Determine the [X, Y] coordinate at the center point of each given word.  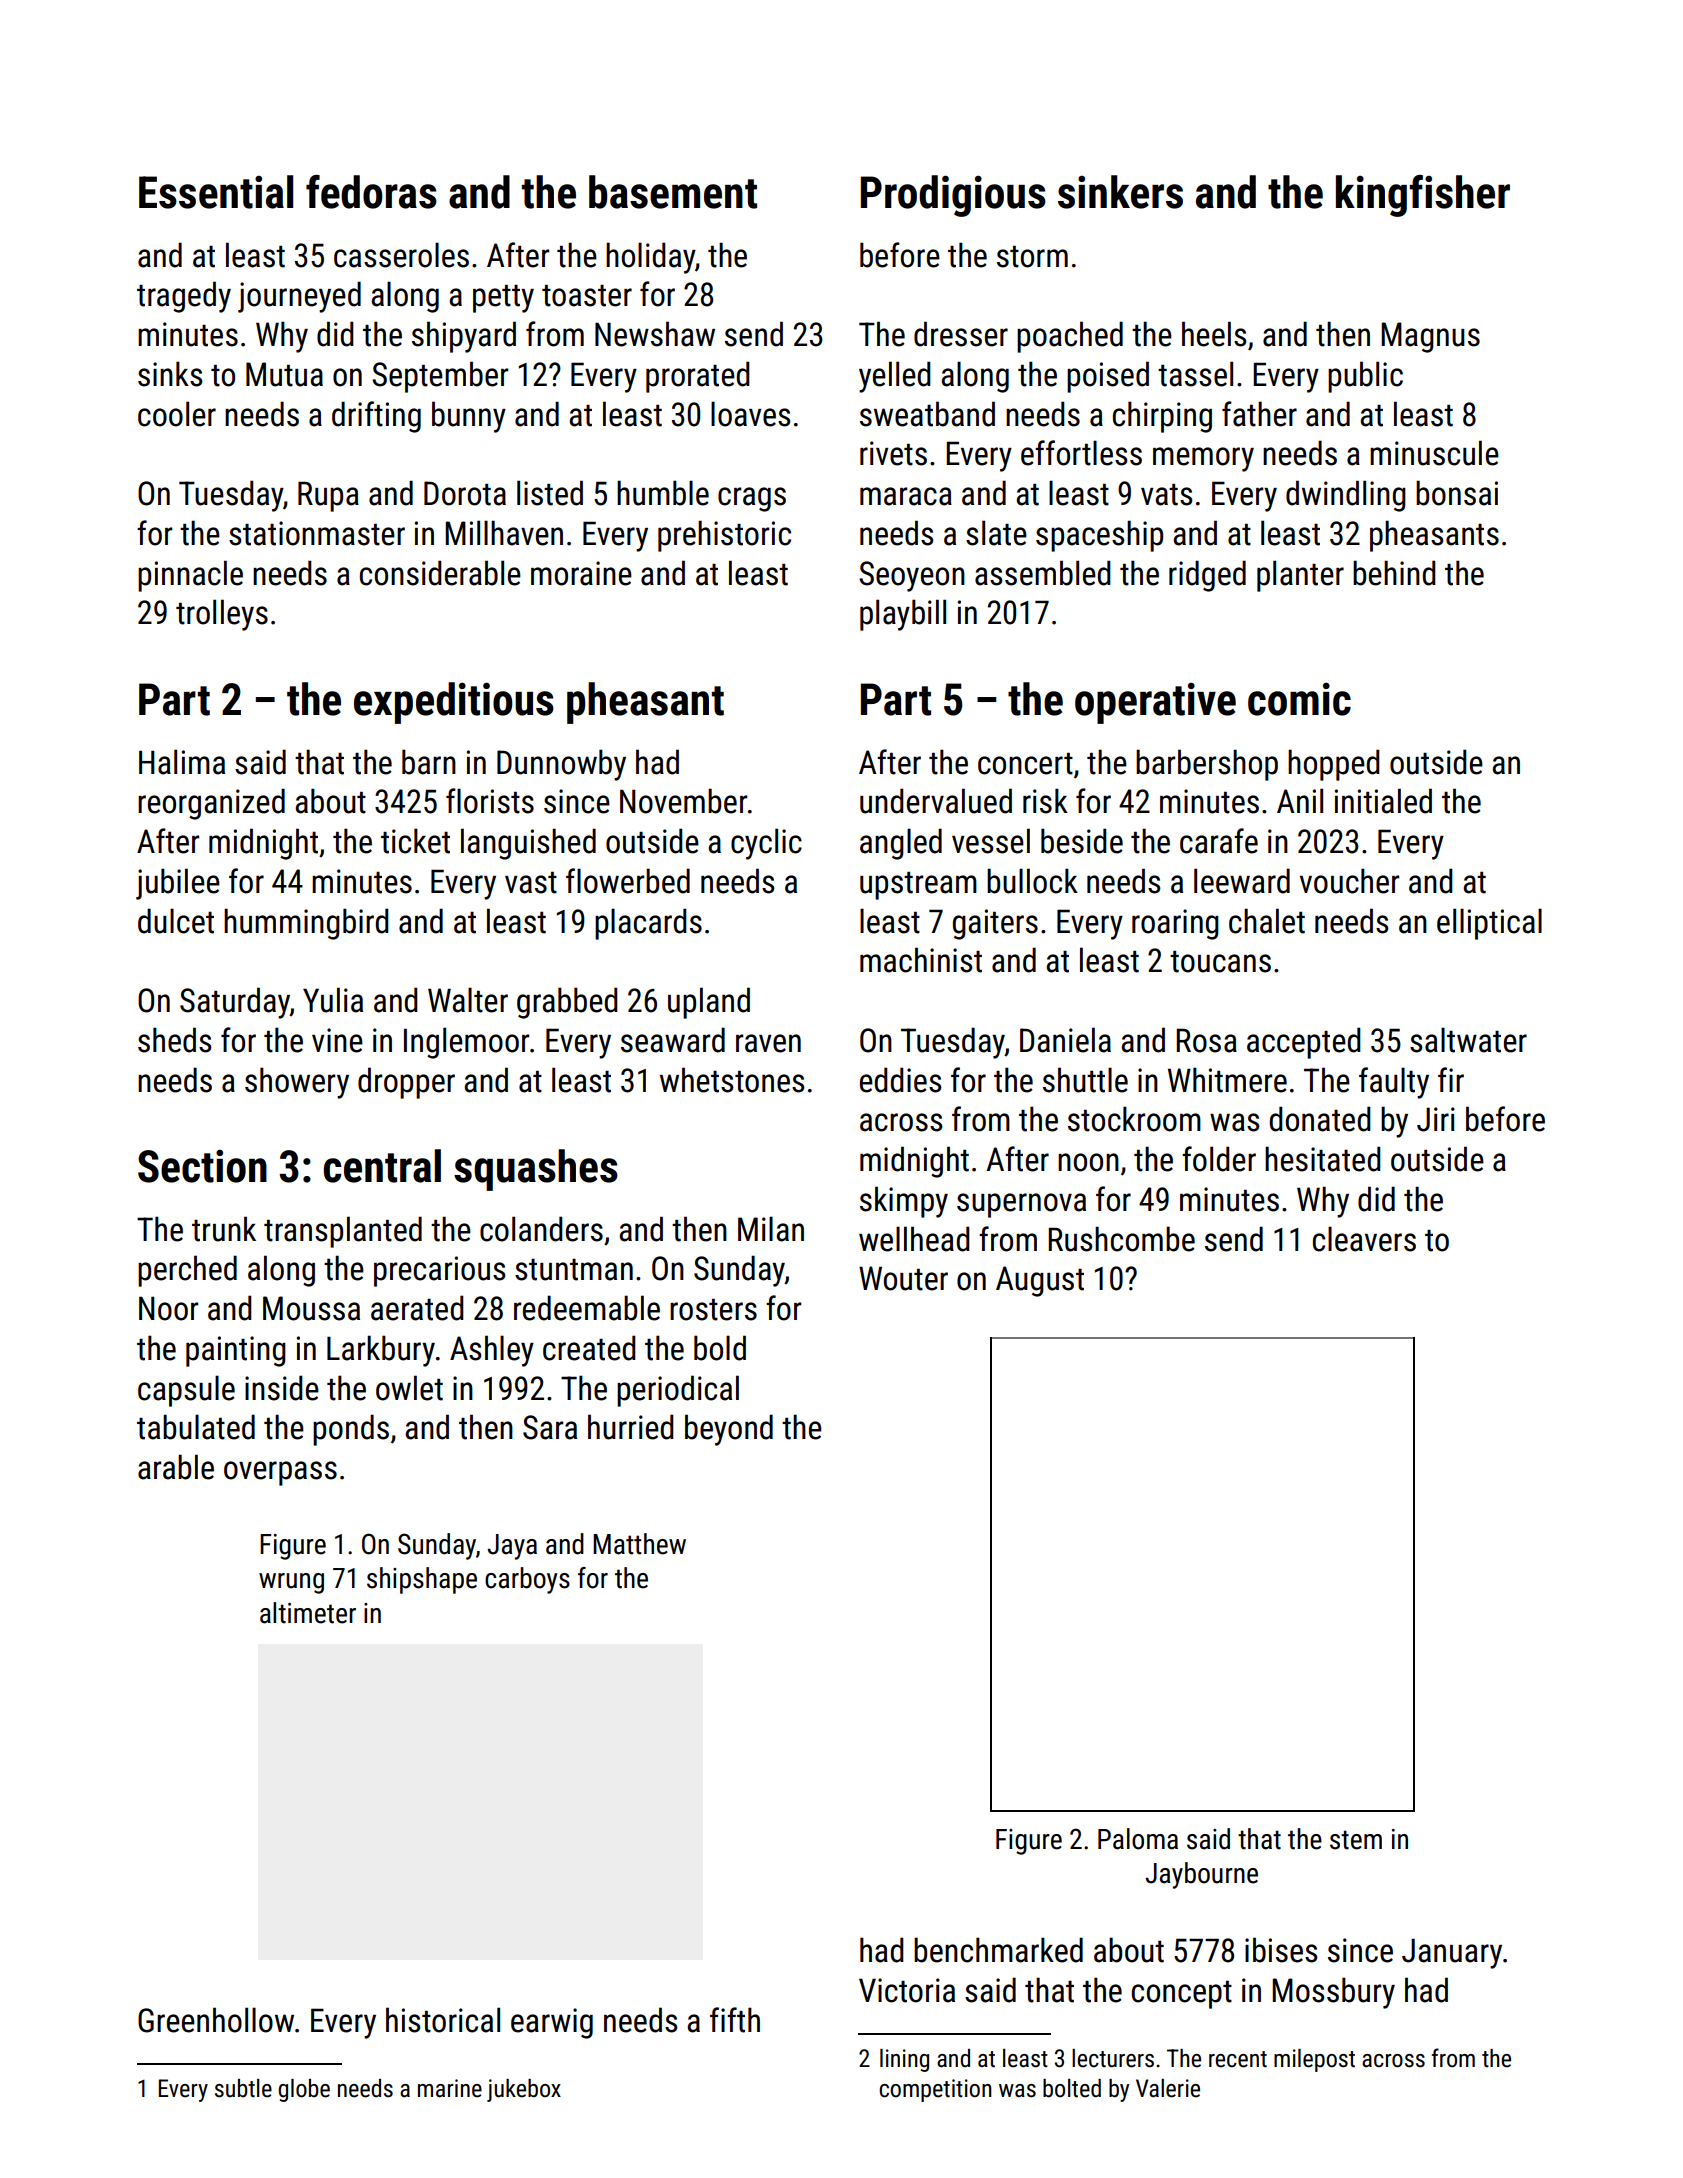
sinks [170, 374]
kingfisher [1423, 196]
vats [1166, 495]
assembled [1043, 573]
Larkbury [381, 1351]
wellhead [914, 1239]
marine [450, 2088]
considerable [440, 573]
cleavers [1364, 1239]
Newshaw [655, 334]
